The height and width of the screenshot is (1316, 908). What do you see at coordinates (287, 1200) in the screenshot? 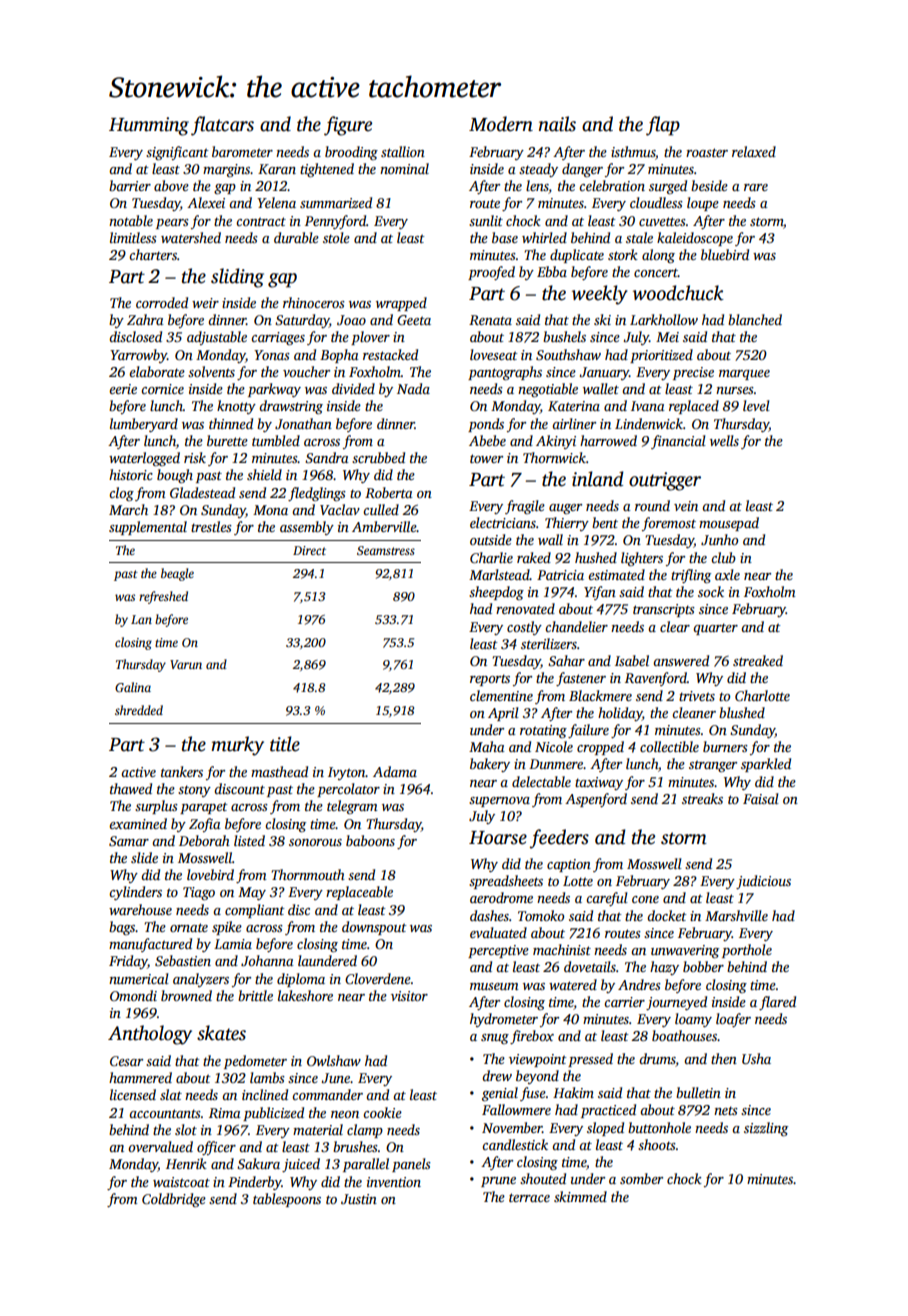
I see `tablespoons` at bounding box center [287, 1200].
